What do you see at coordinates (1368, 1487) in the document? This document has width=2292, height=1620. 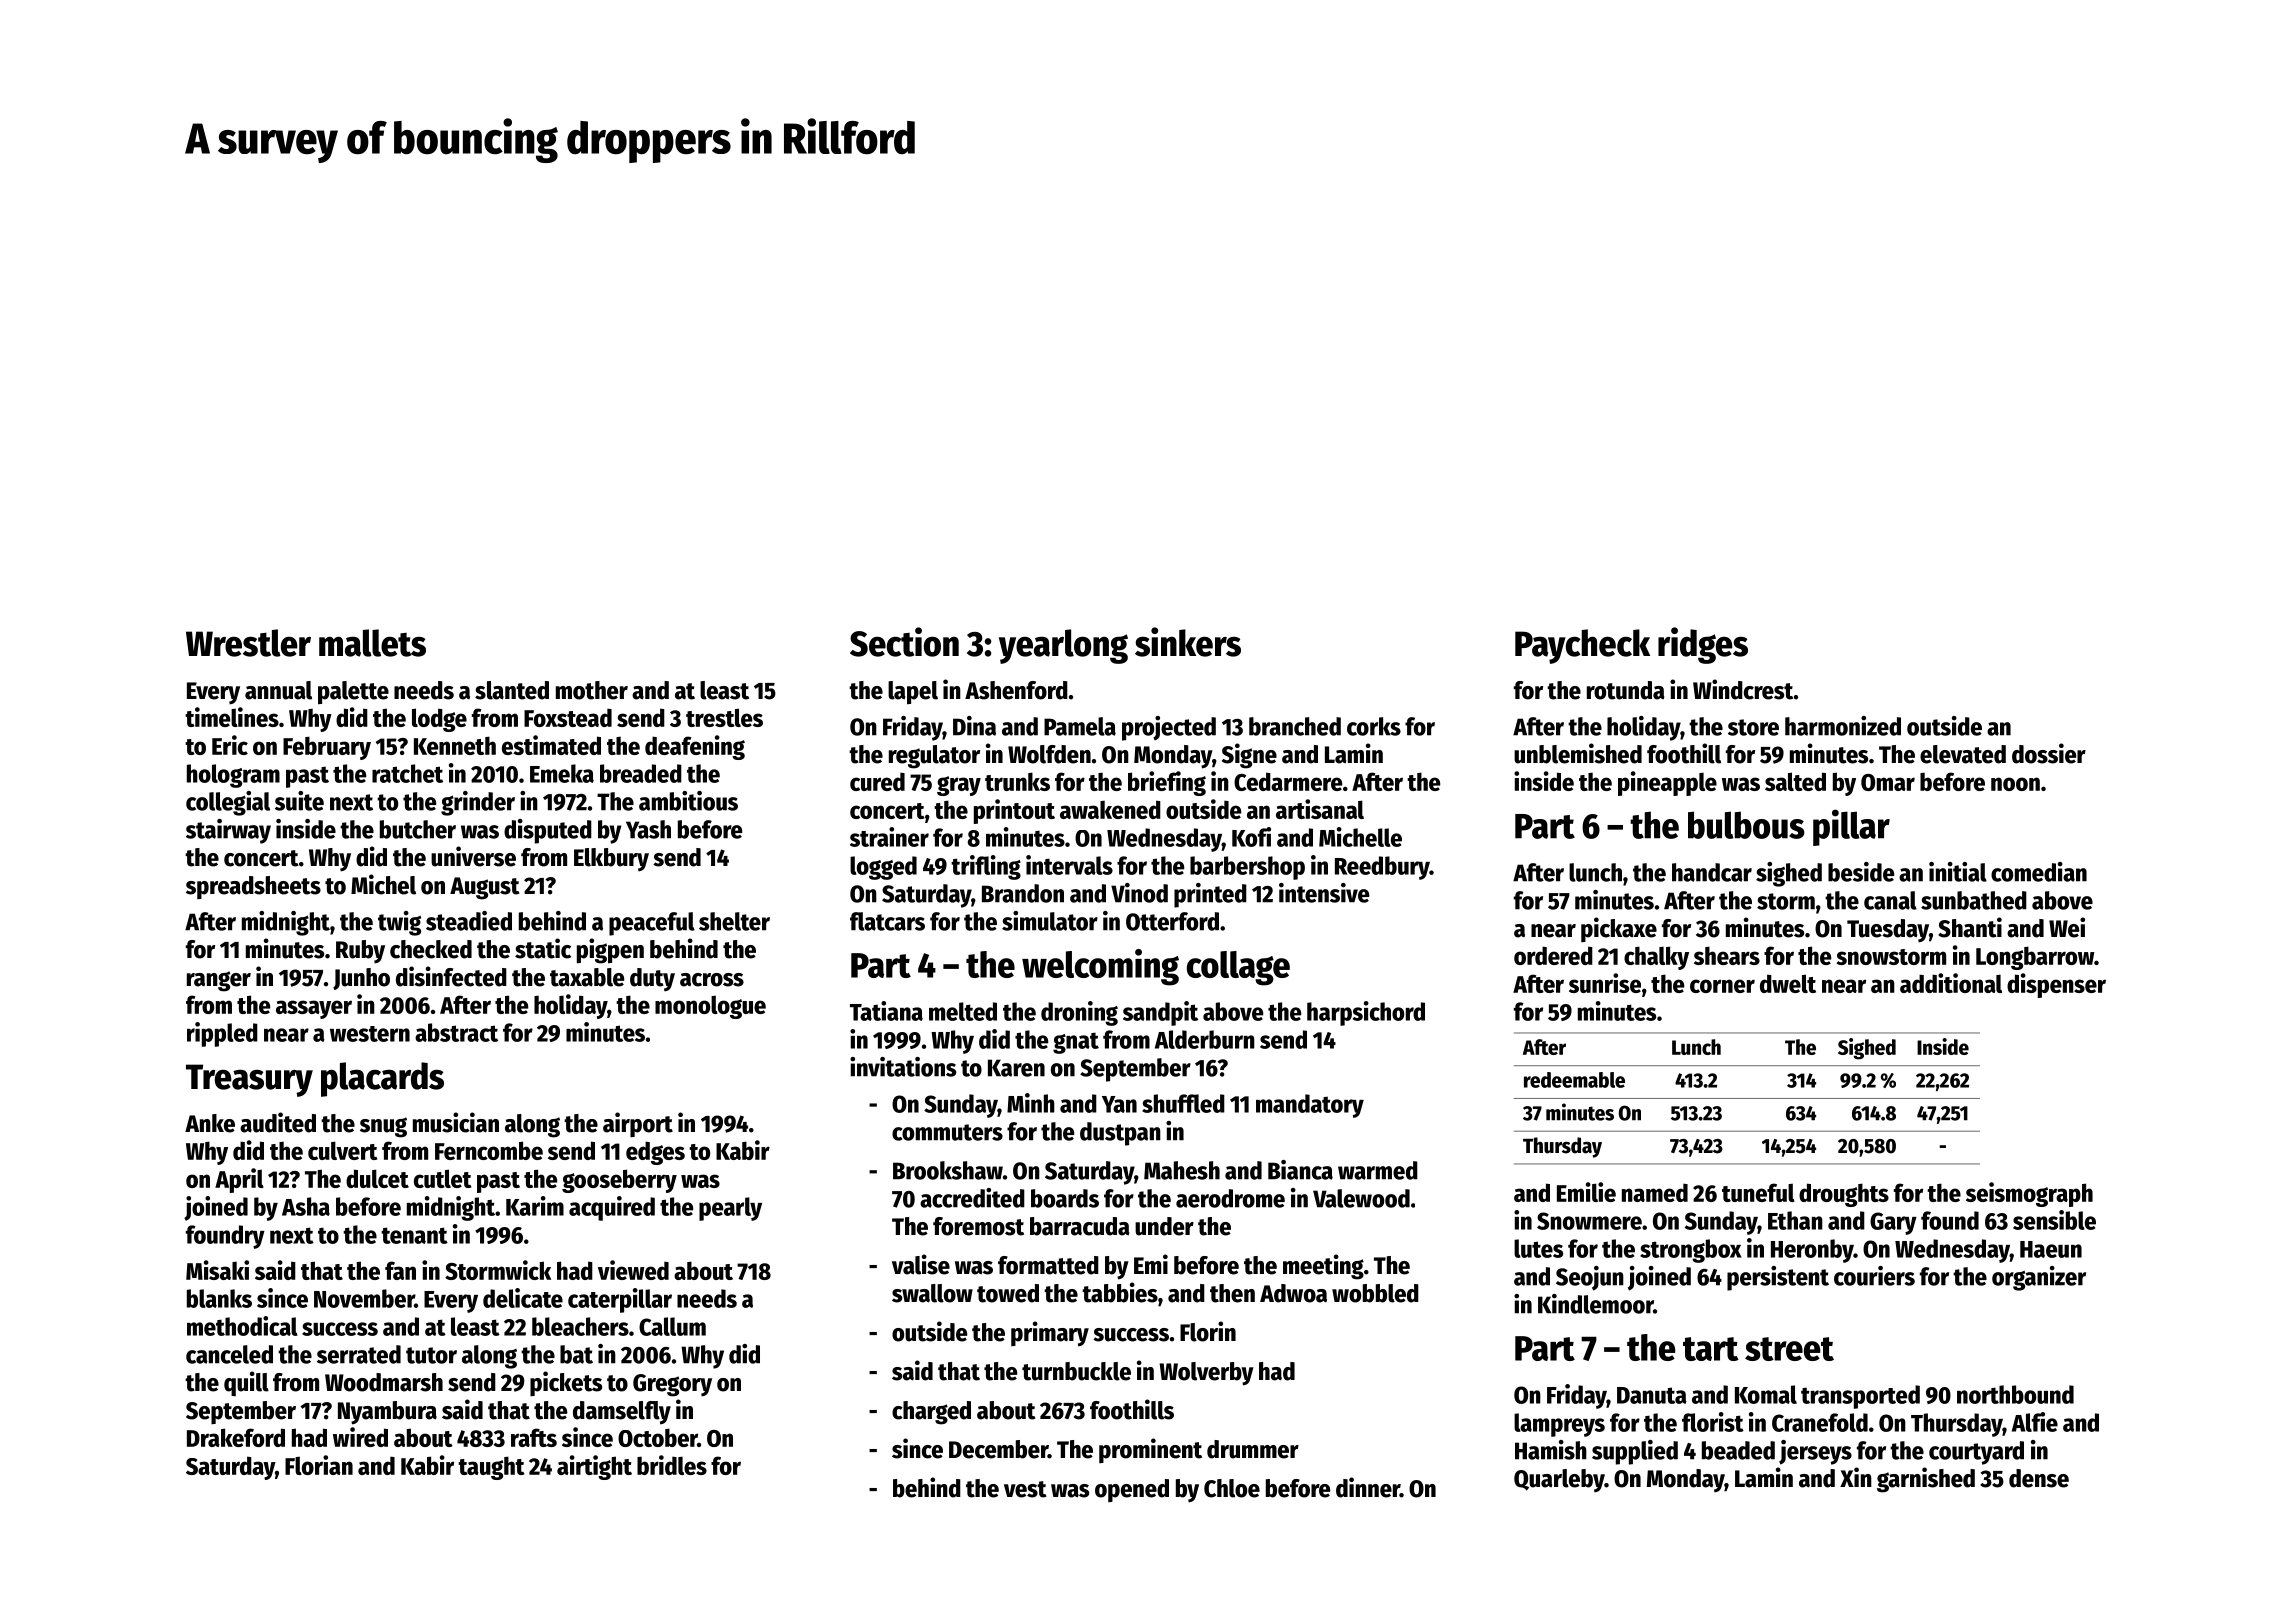 I see `dinner` at bounding box center [1368, 1487].
